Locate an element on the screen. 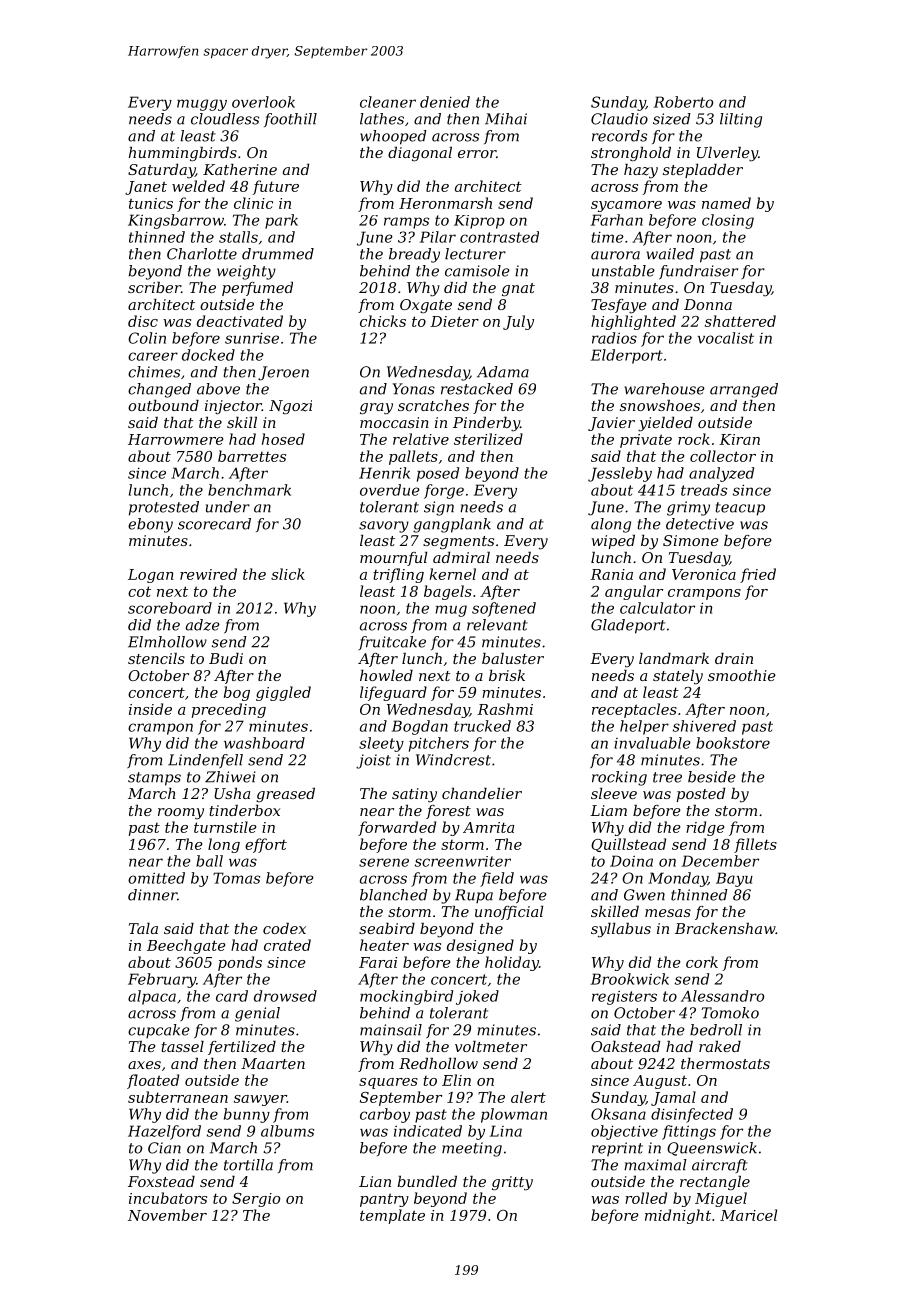 This screenshot has width=908, height=1316. stencils is located at coordinates (156, 658).
